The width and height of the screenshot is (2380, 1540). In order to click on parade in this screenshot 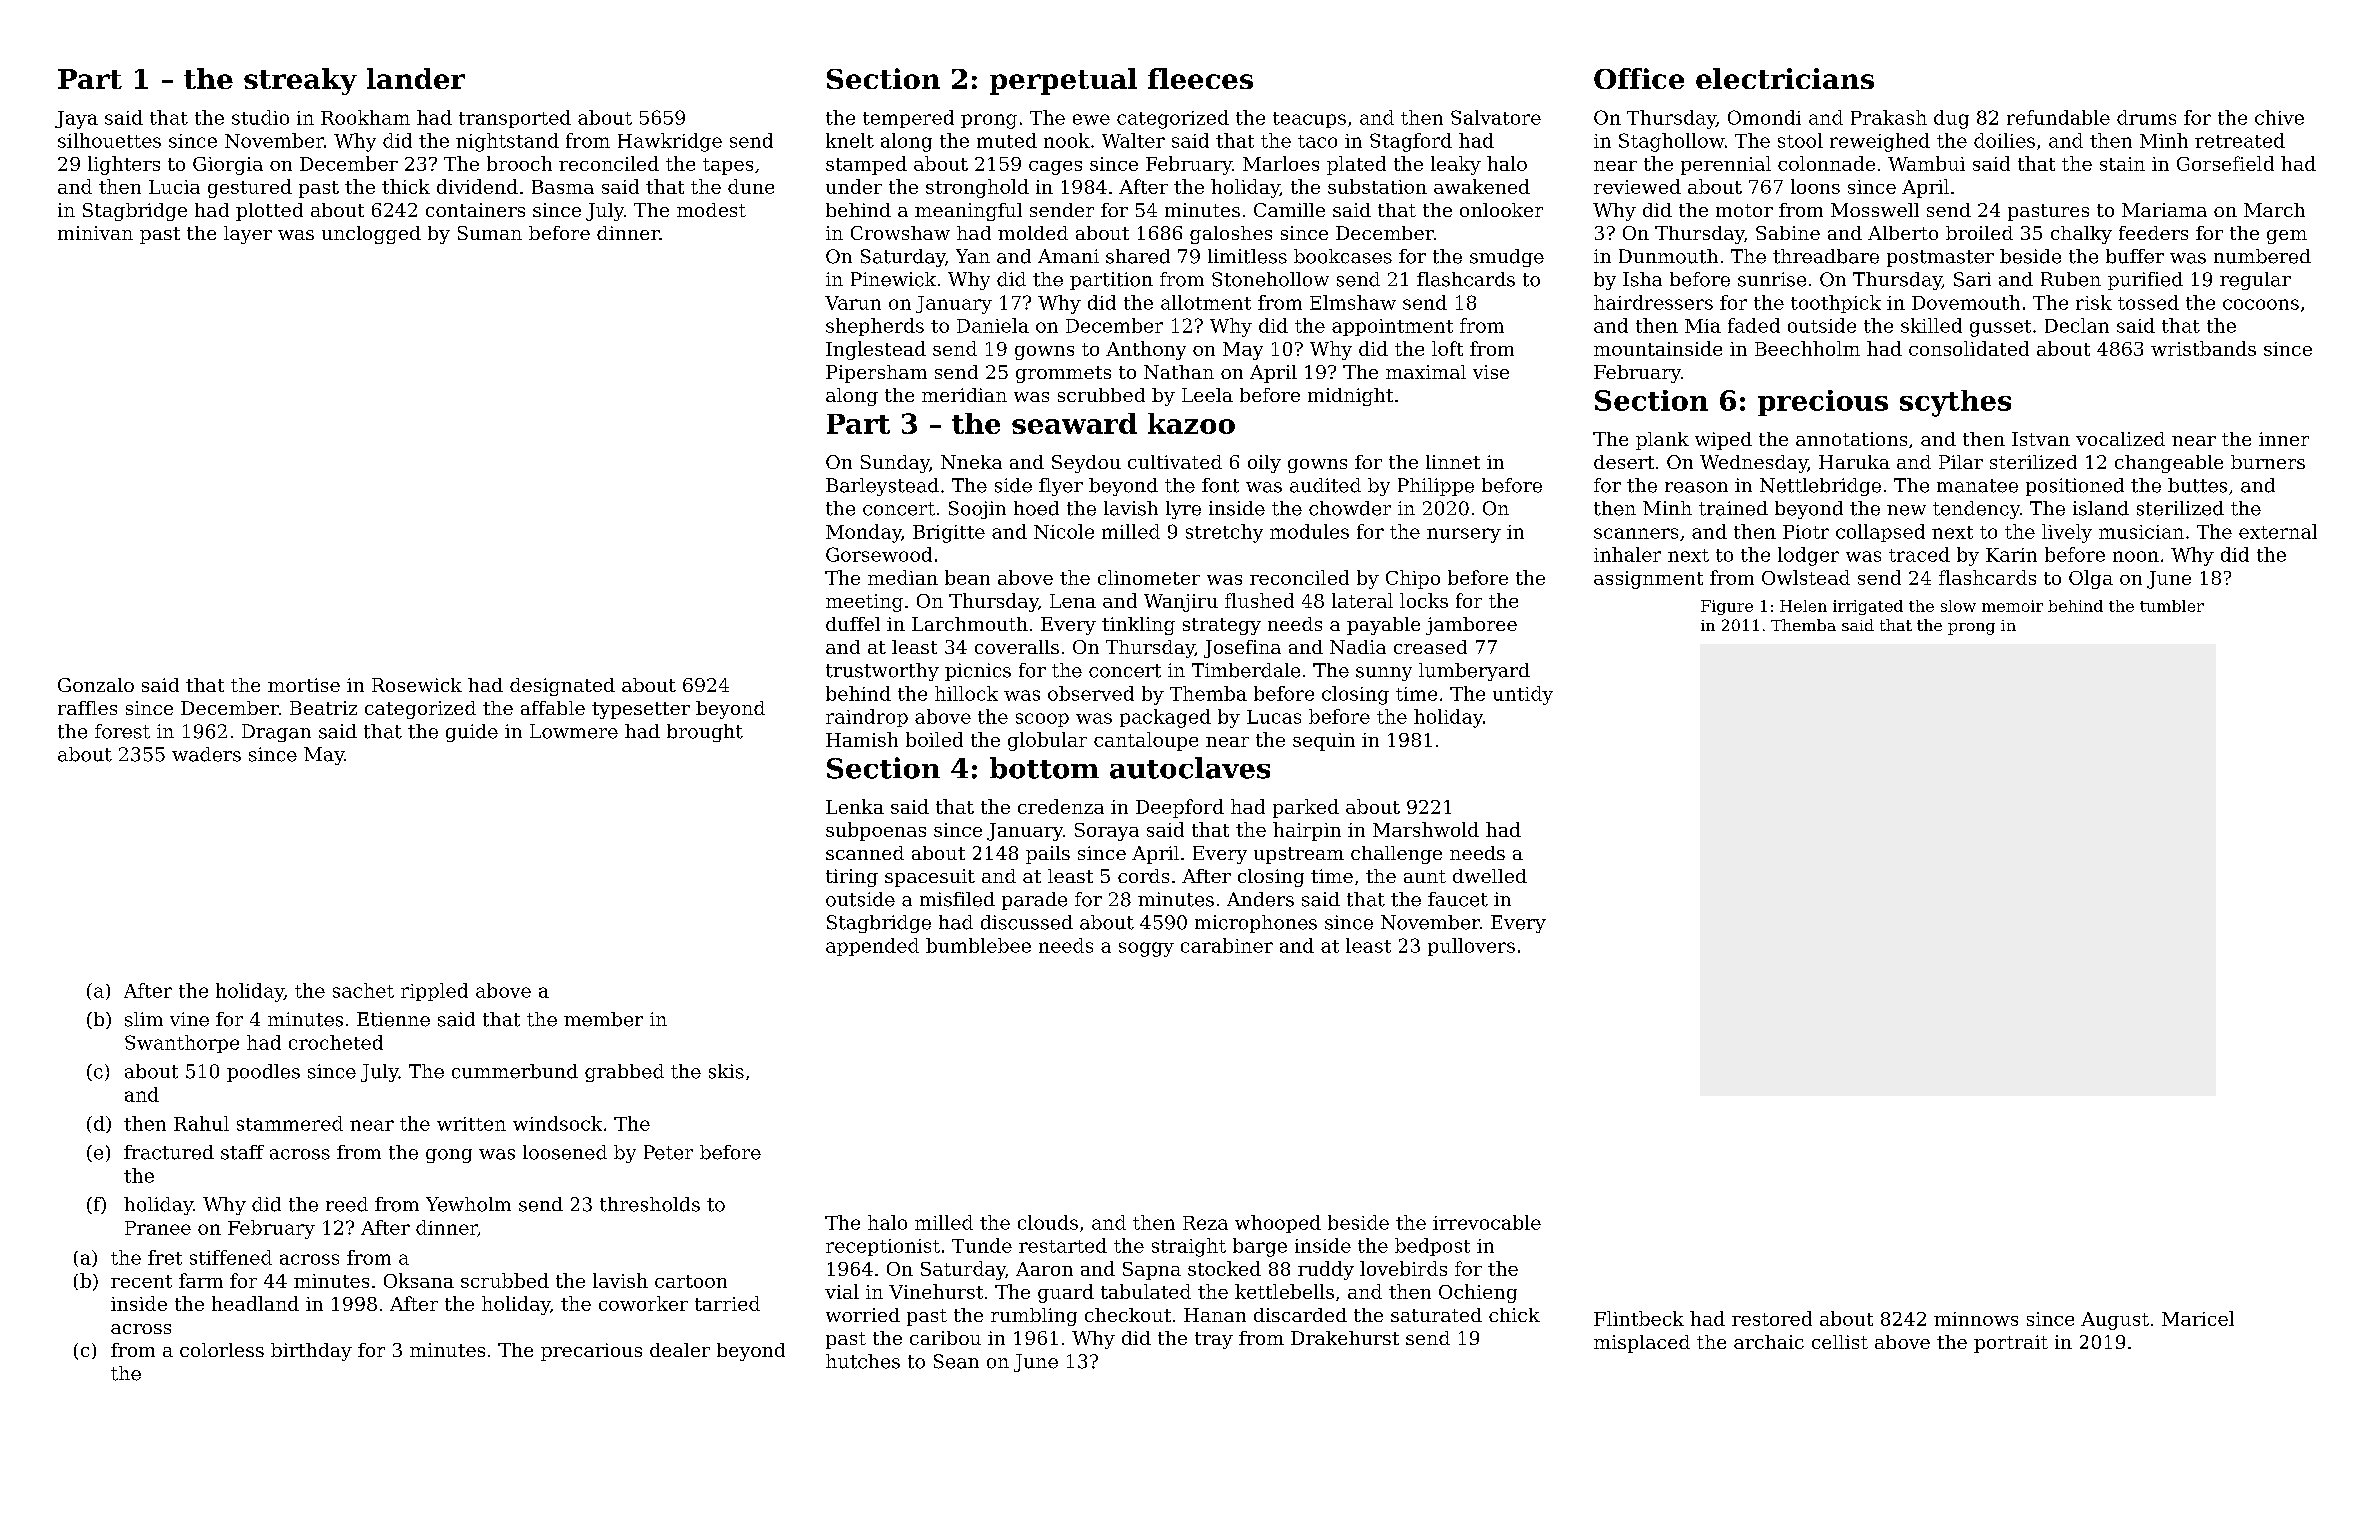, I will do `click(1034, 901)`.
